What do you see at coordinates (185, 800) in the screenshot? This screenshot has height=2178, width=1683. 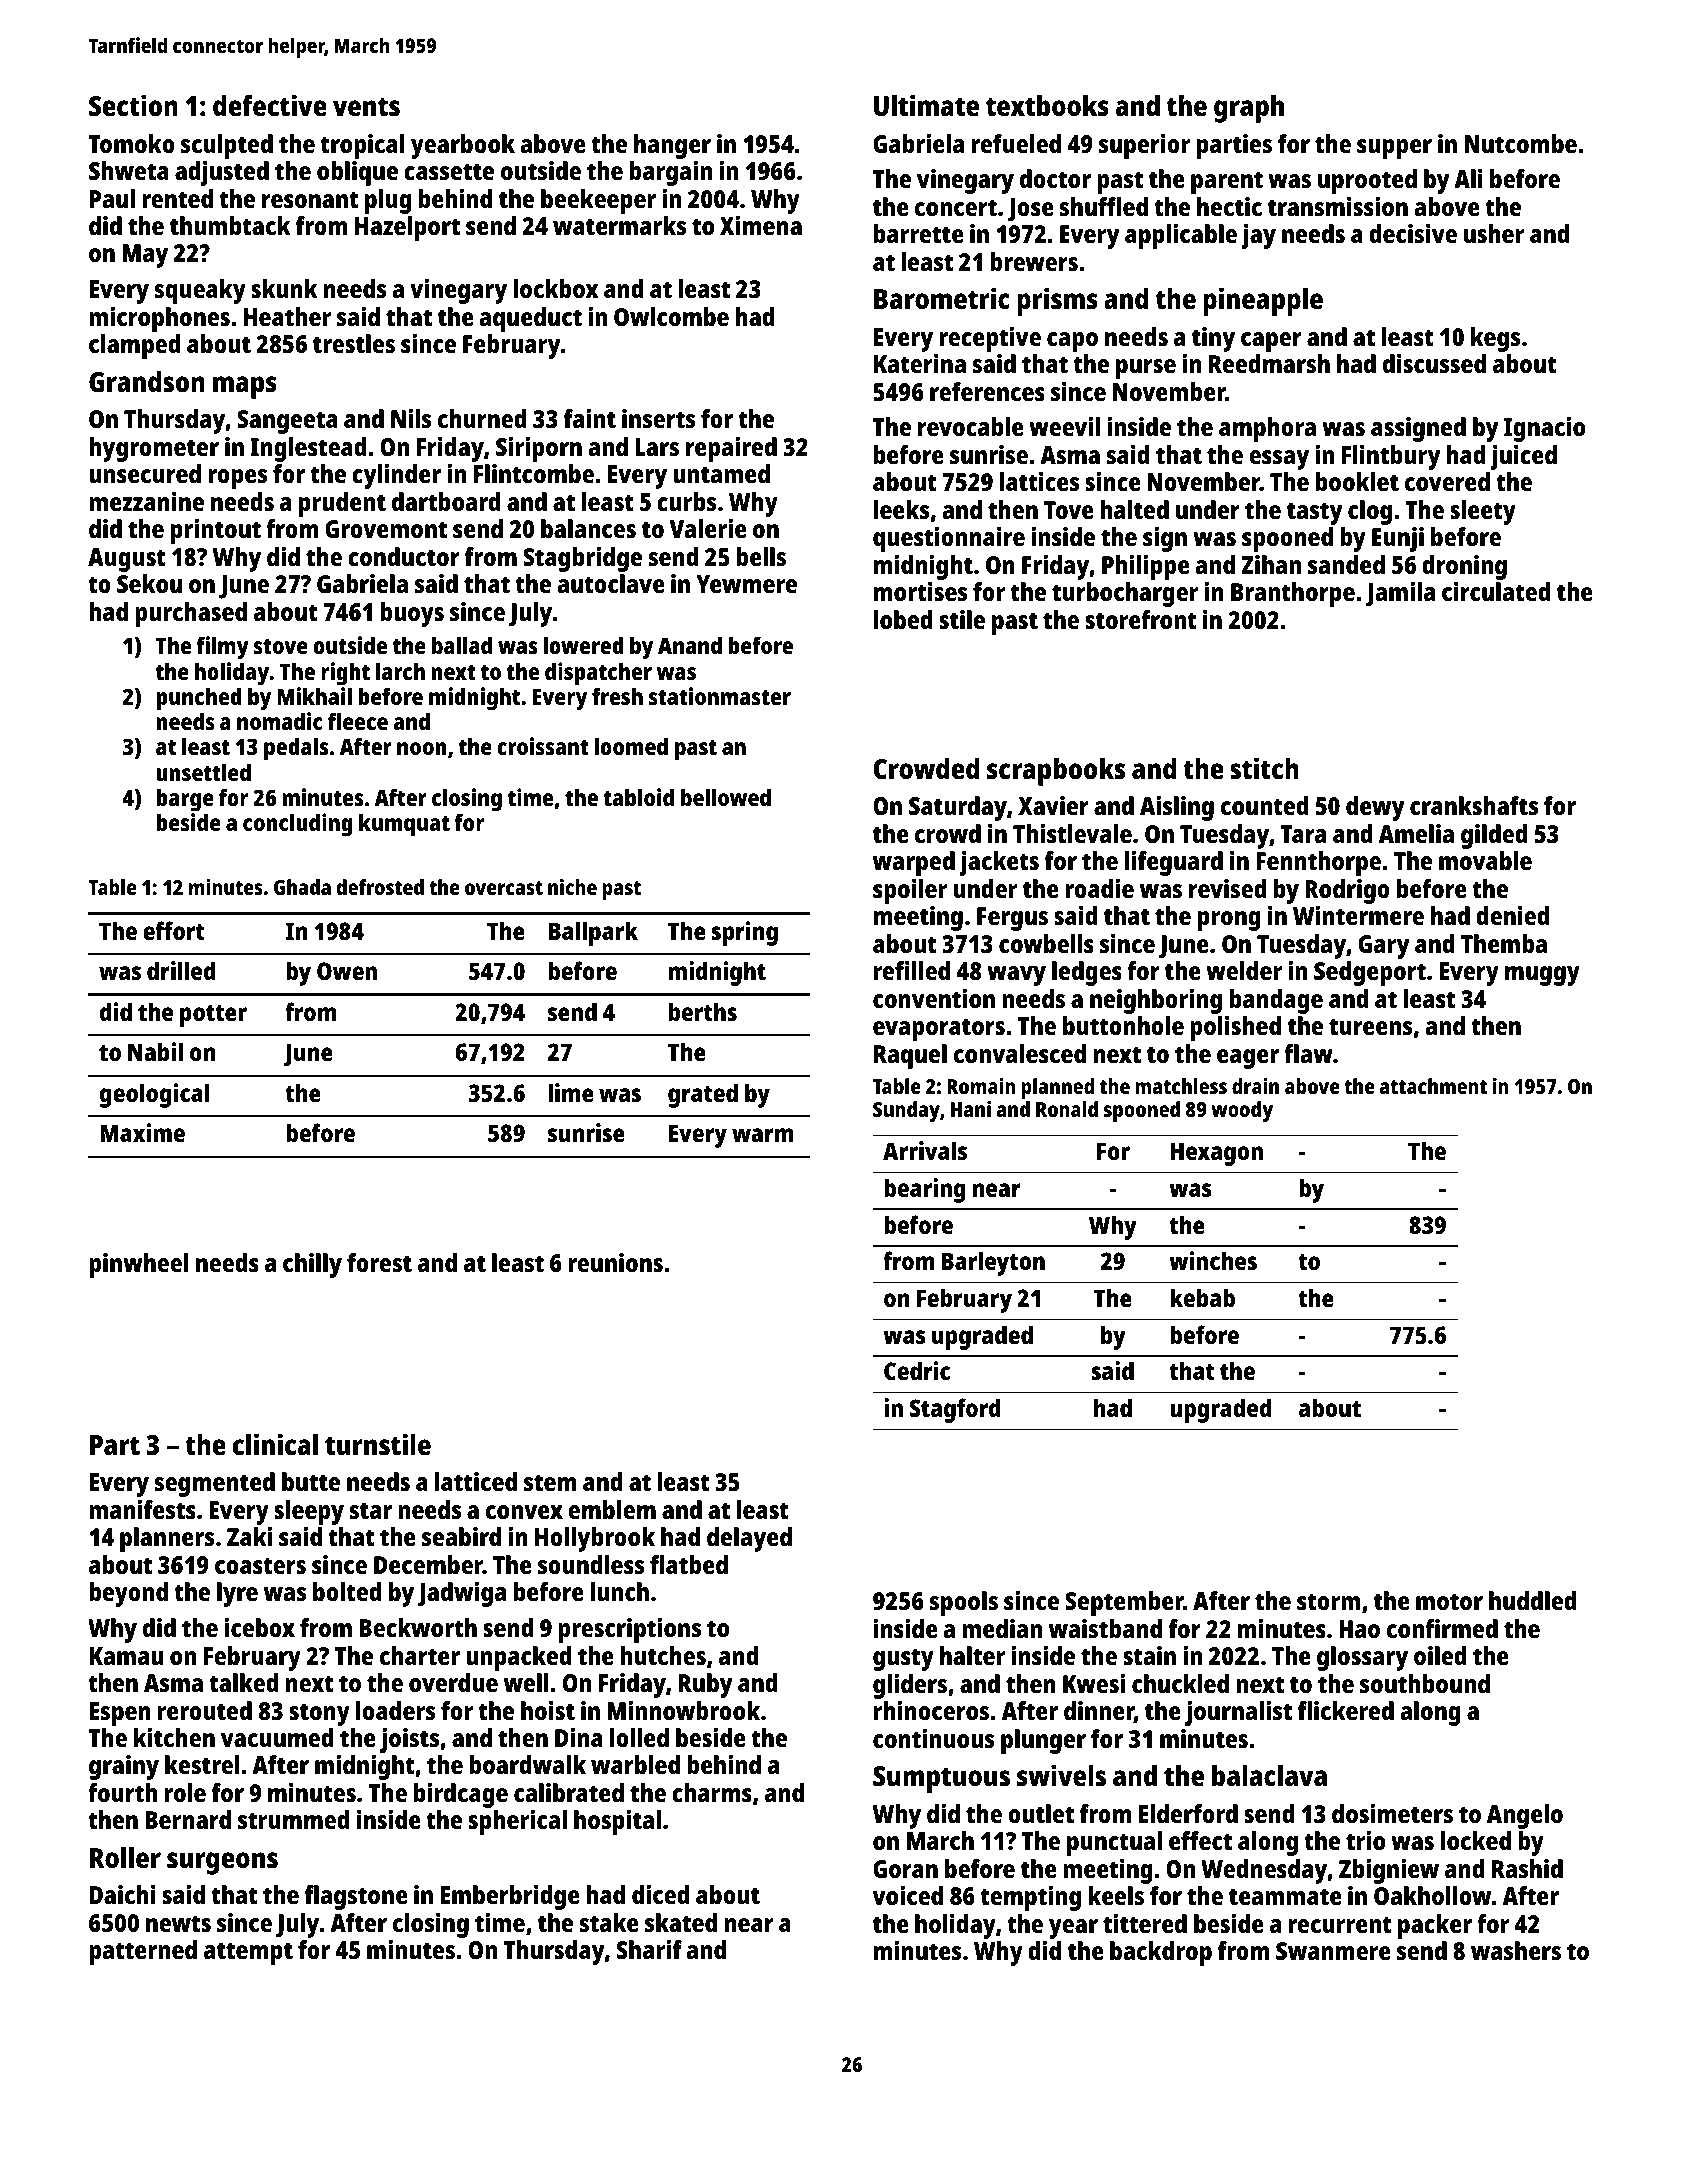 I see `barge` at bounding box center [185, 800].
